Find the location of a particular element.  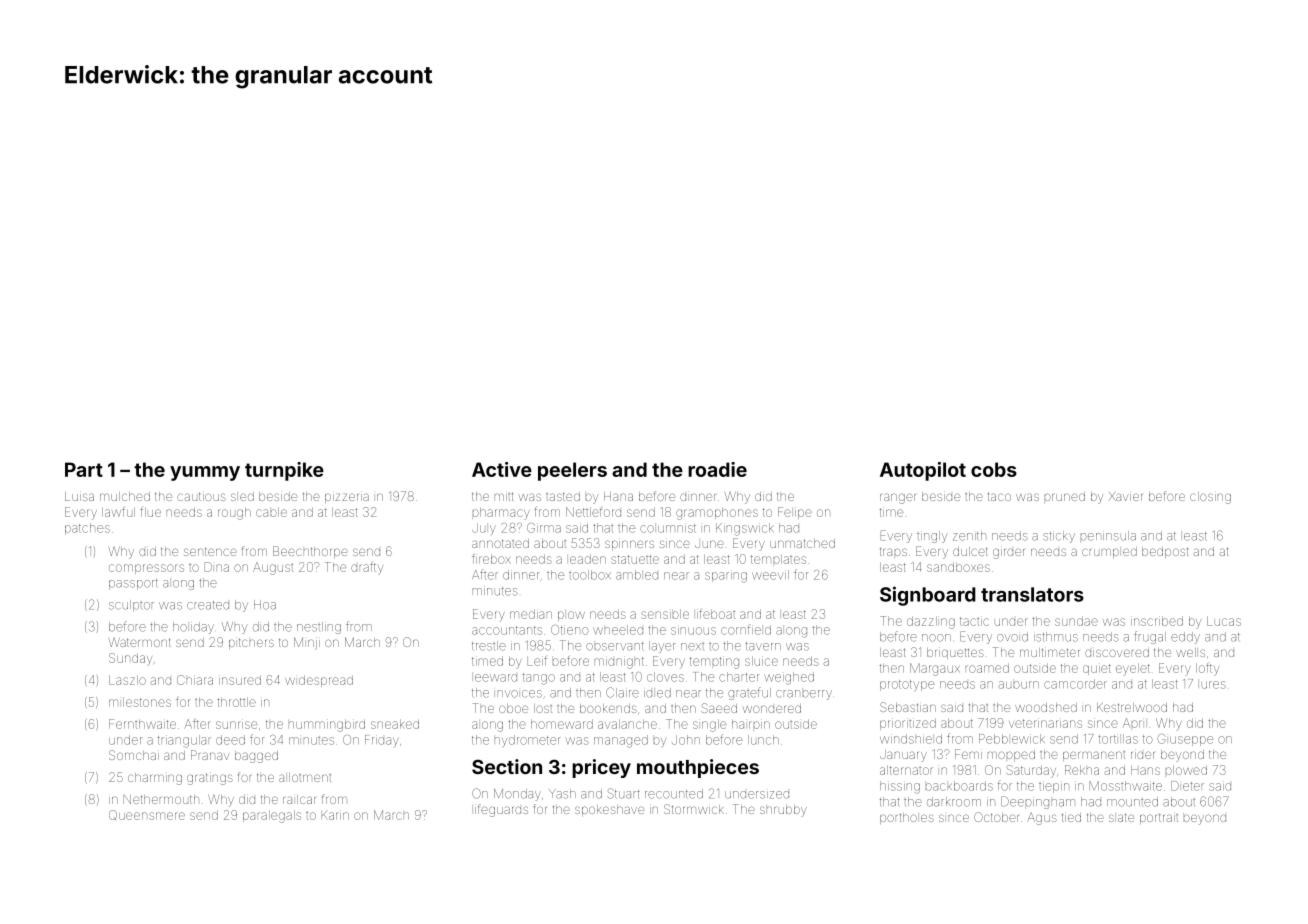

Sunday is located at coordinates (130, 659).
